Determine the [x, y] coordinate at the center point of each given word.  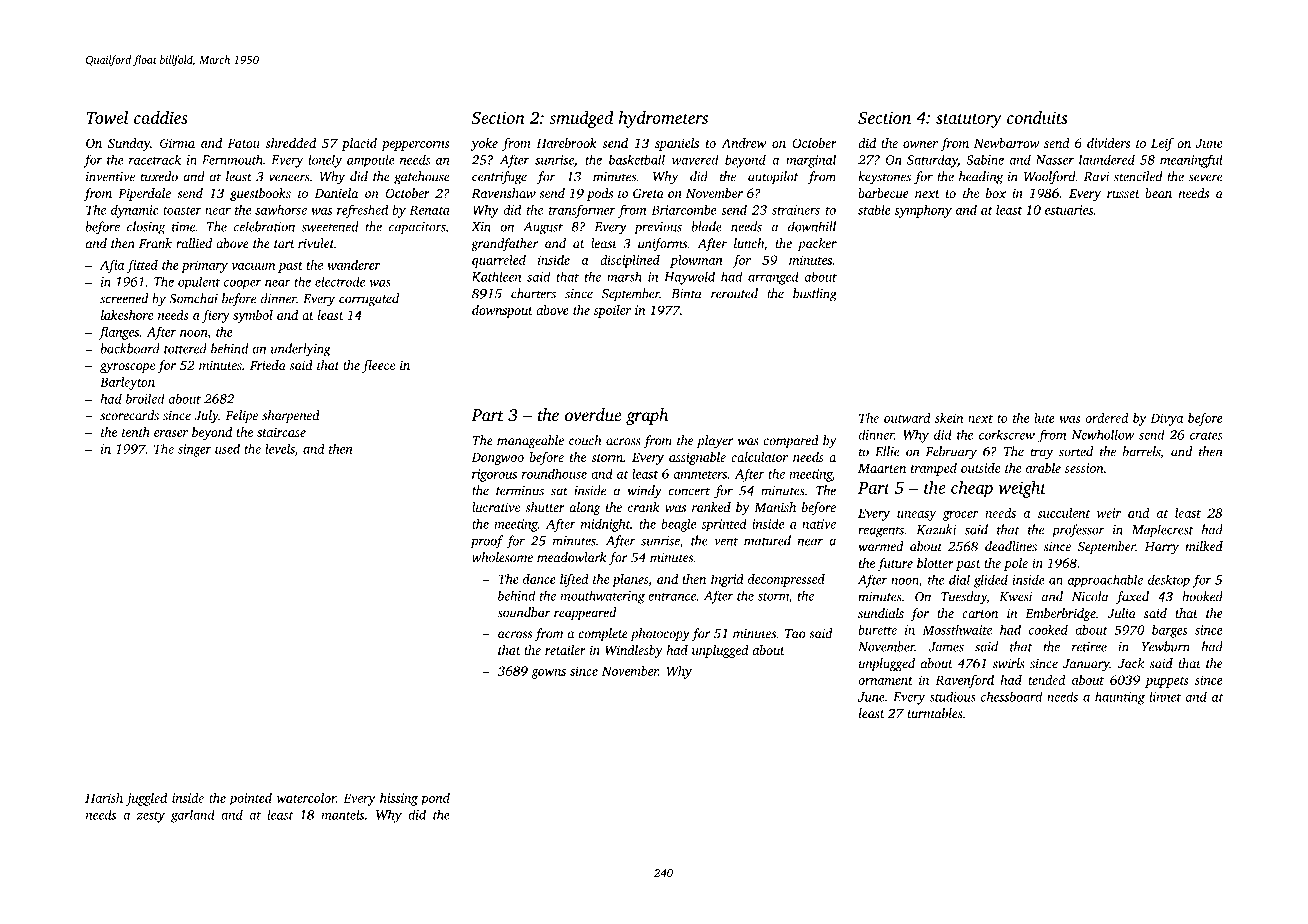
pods [600, 194]
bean [1158, 193]
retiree [1089, 647]
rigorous [494, 475]
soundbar [523, 612]
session [1084, 468]
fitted [142, 266]
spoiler [612, 311]
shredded [291, 143]
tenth [136, 432]
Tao [795, 634]
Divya [1166, 419]
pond [435, 799]
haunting [1120, 698]
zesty [151, 817]
